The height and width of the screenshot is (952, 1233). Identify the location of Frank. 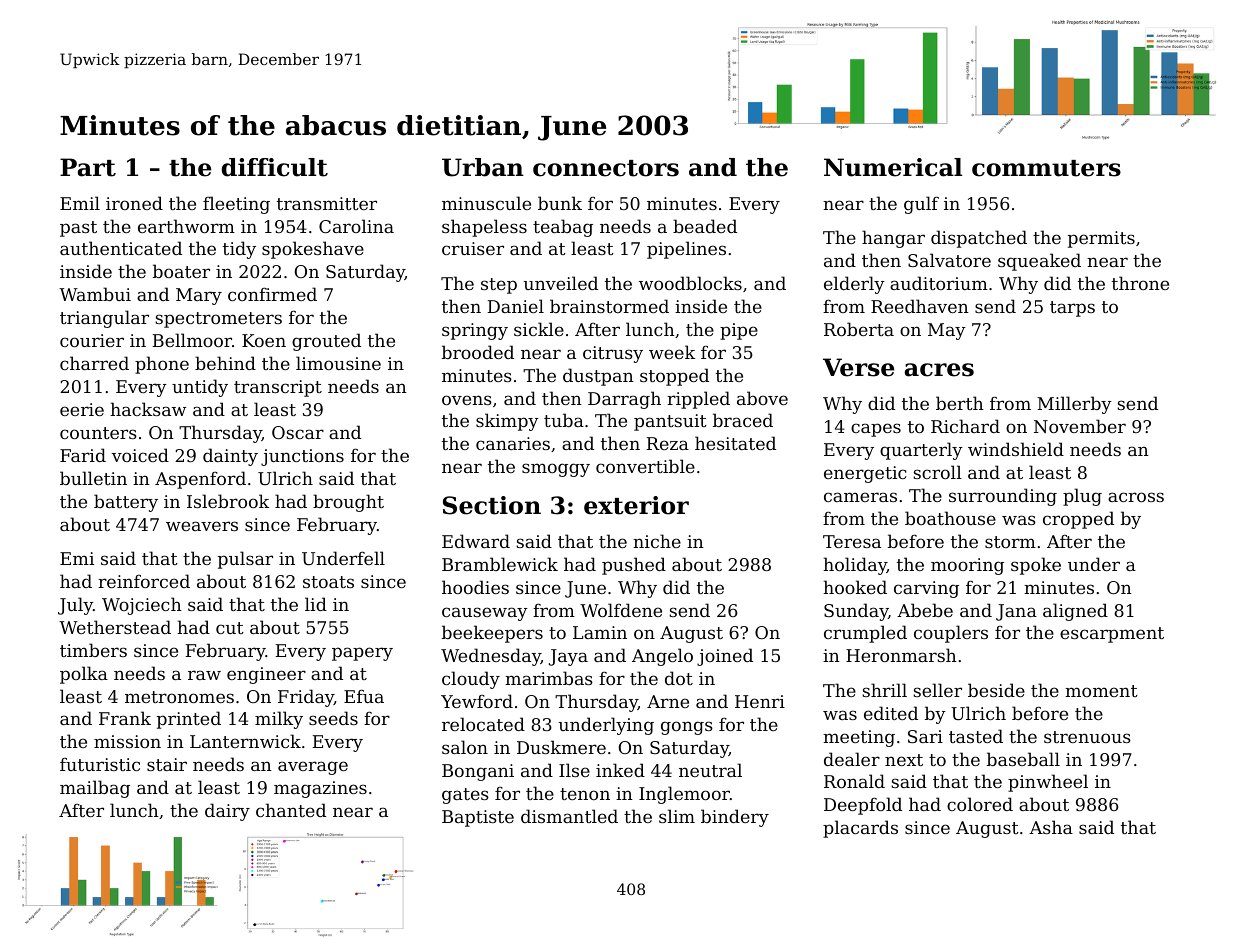
(125, 718).
